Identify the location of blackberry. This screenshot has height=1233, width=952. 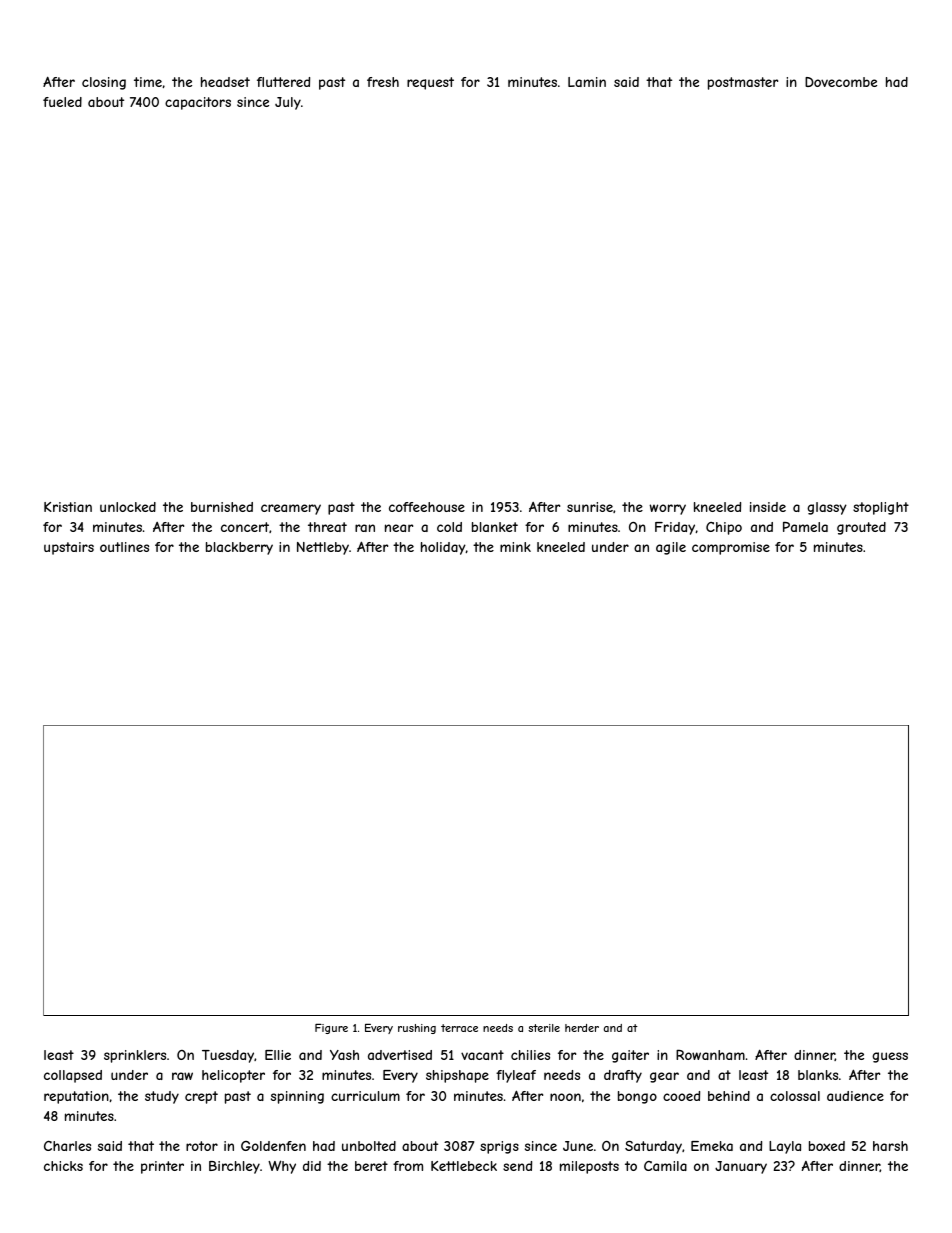
(239, 548).
